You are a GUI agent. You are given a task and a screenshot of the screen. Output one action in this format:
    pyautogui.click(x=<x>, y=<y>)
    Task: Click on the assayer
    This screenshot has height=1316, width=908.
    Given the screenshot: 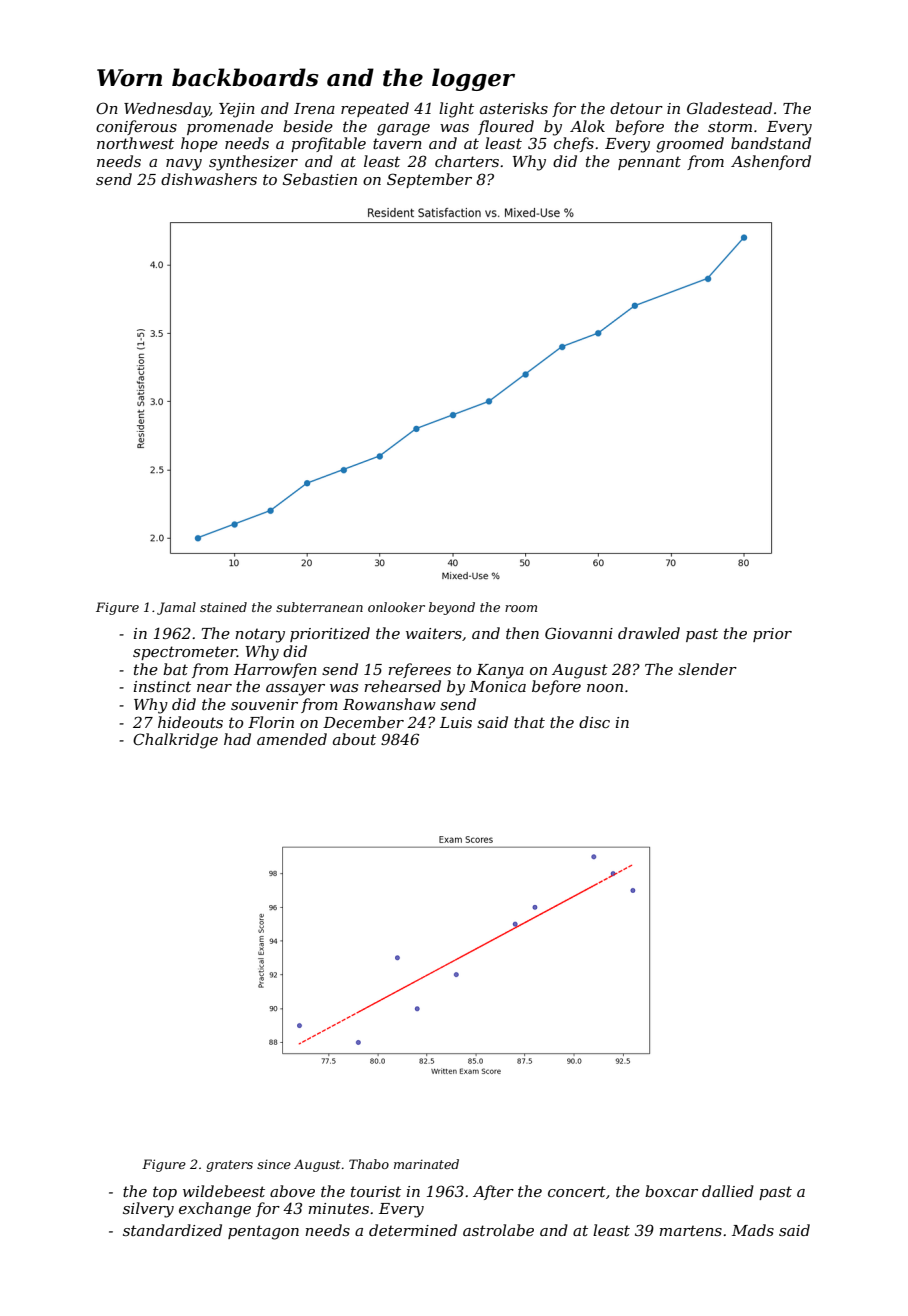 What is the action you would take?
    pyautogui.click(x=295, y=690)
